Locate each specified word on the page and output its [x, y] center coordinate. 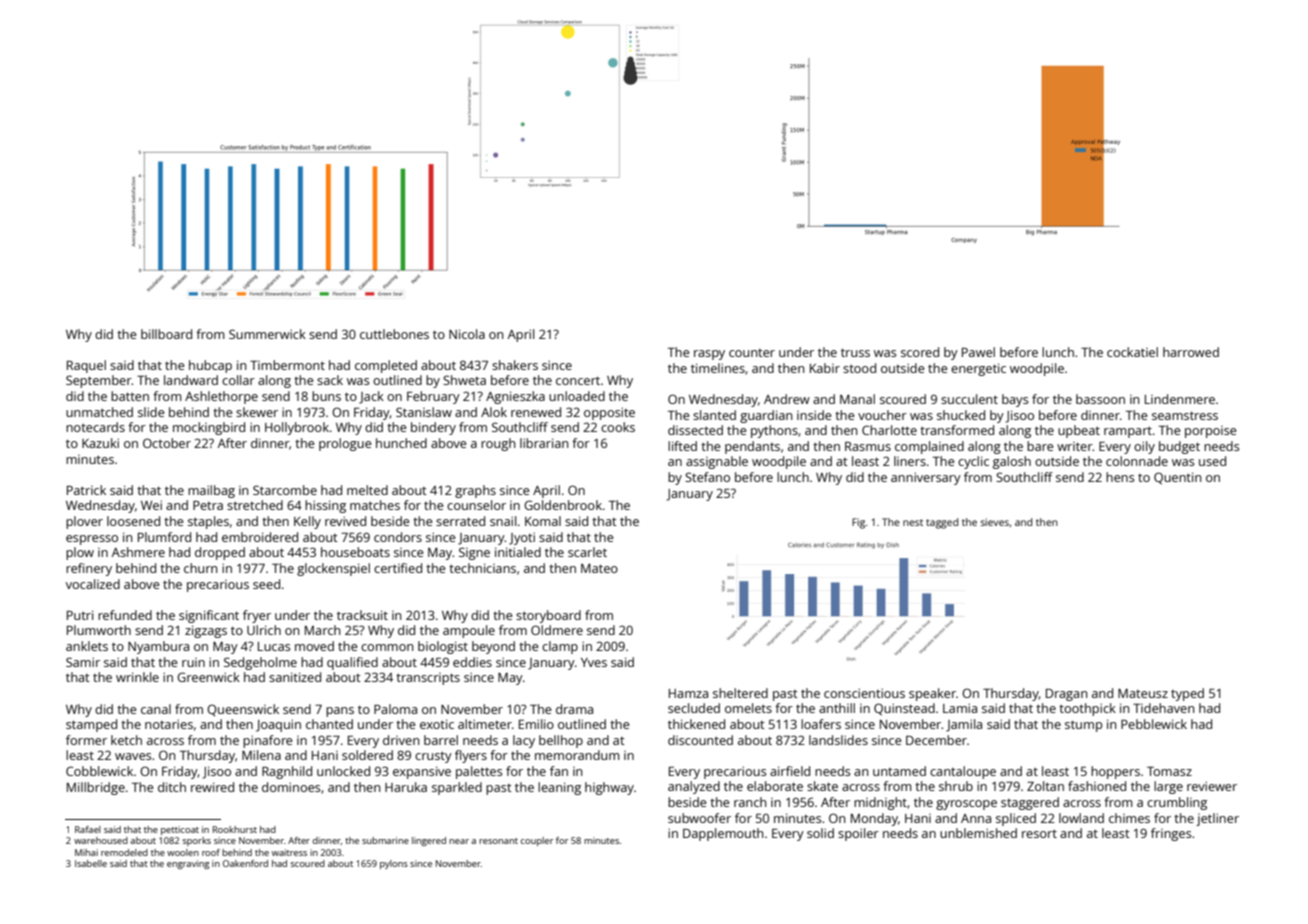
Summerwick [267, 334]
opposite [609, 413]
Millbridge [96, 788]
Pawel [978, 352]
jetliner [1217, 819]
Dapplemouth [723, 834]
